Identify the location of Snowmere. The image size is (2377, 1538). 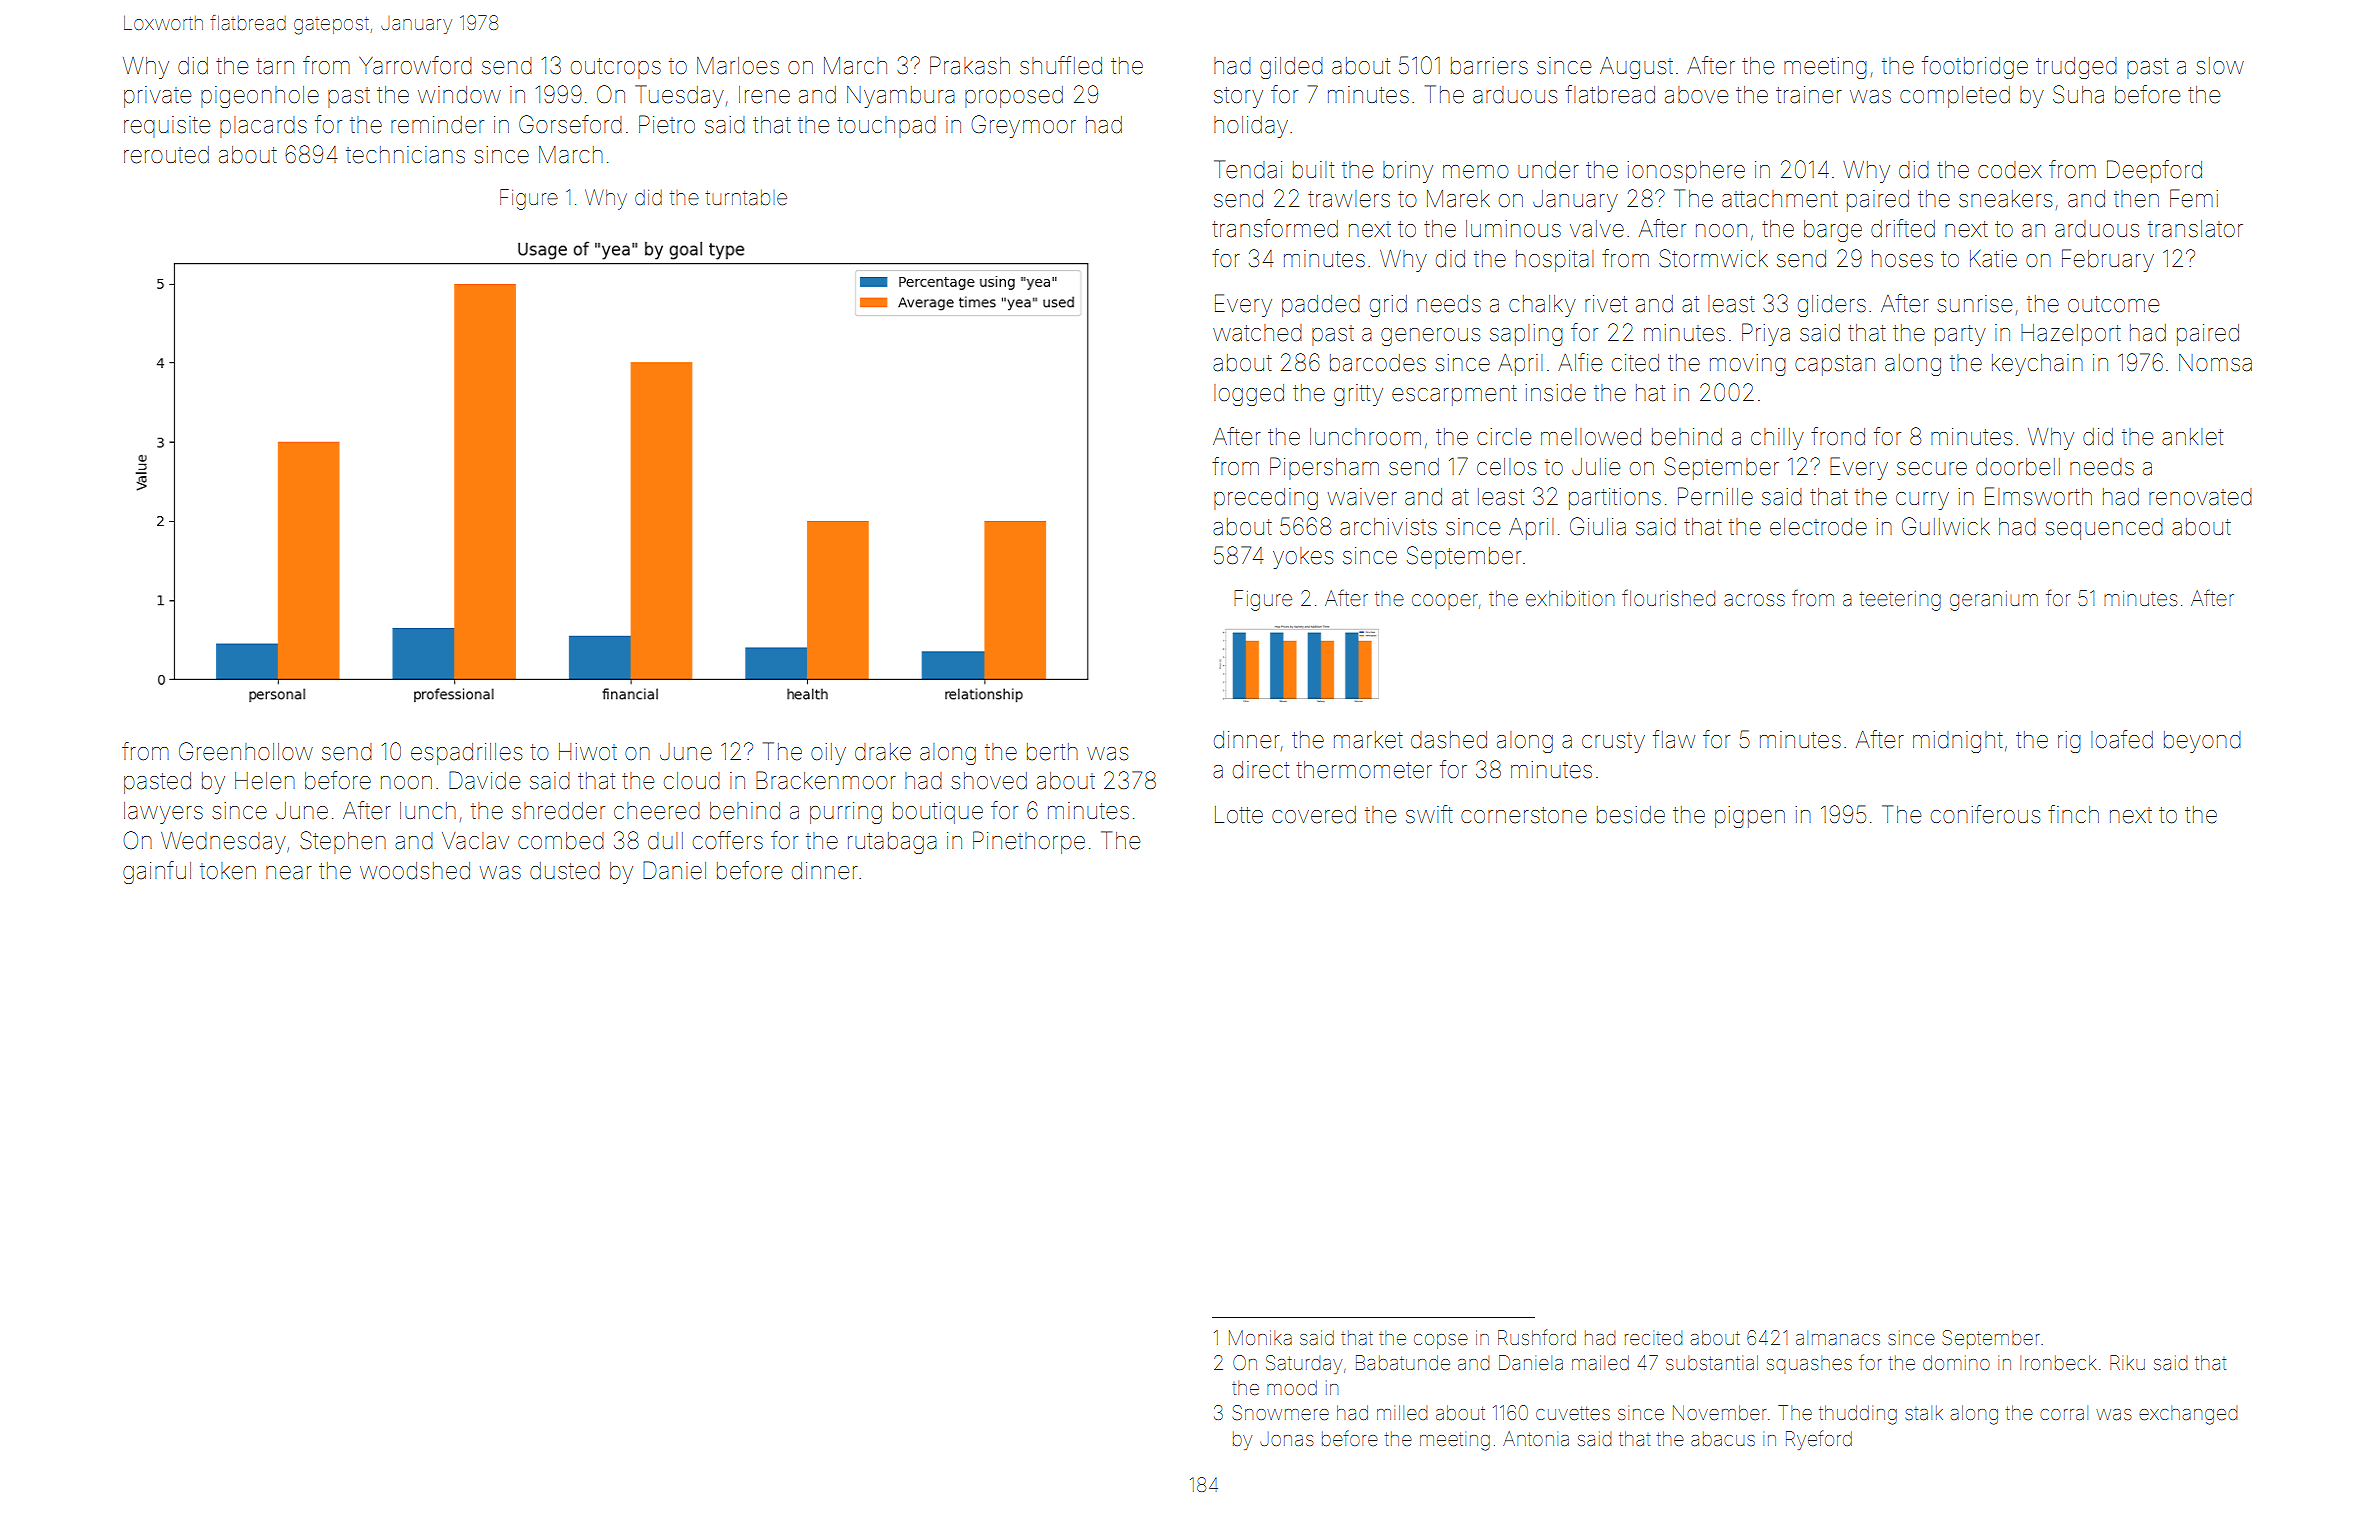
(1280, 1412).
